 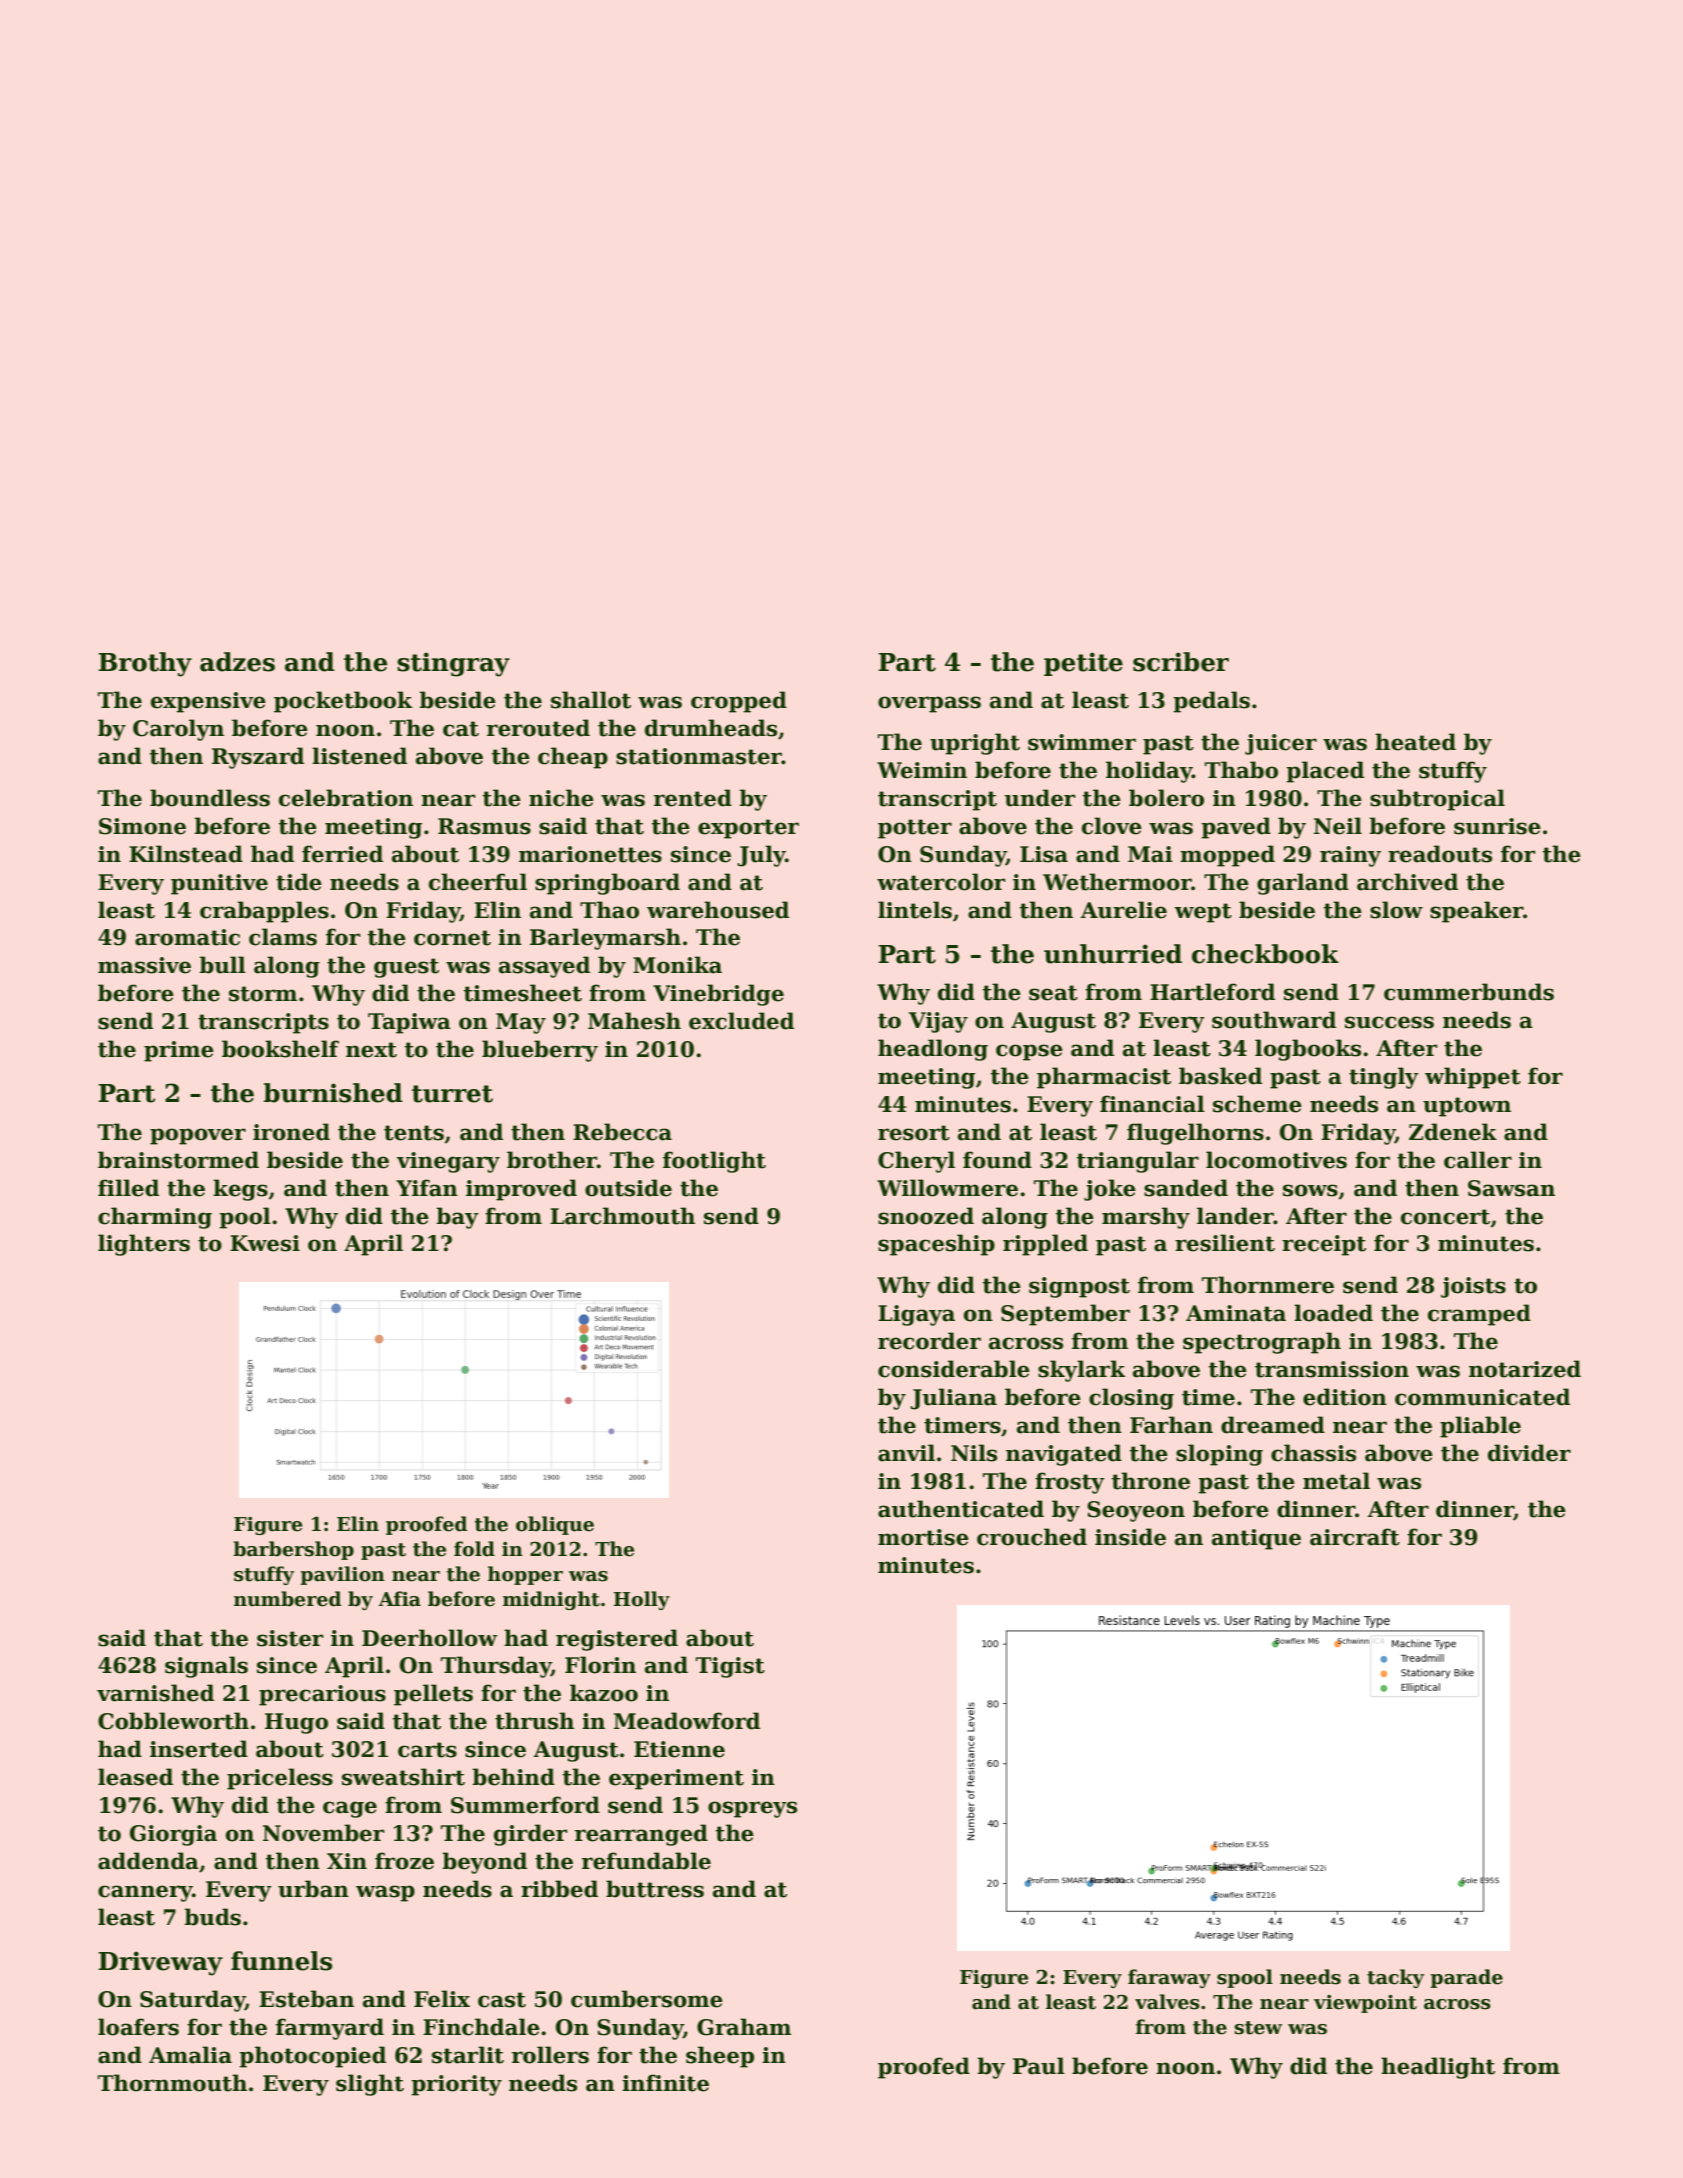 I want to click on Brothy, so click(x=145, y=664).
